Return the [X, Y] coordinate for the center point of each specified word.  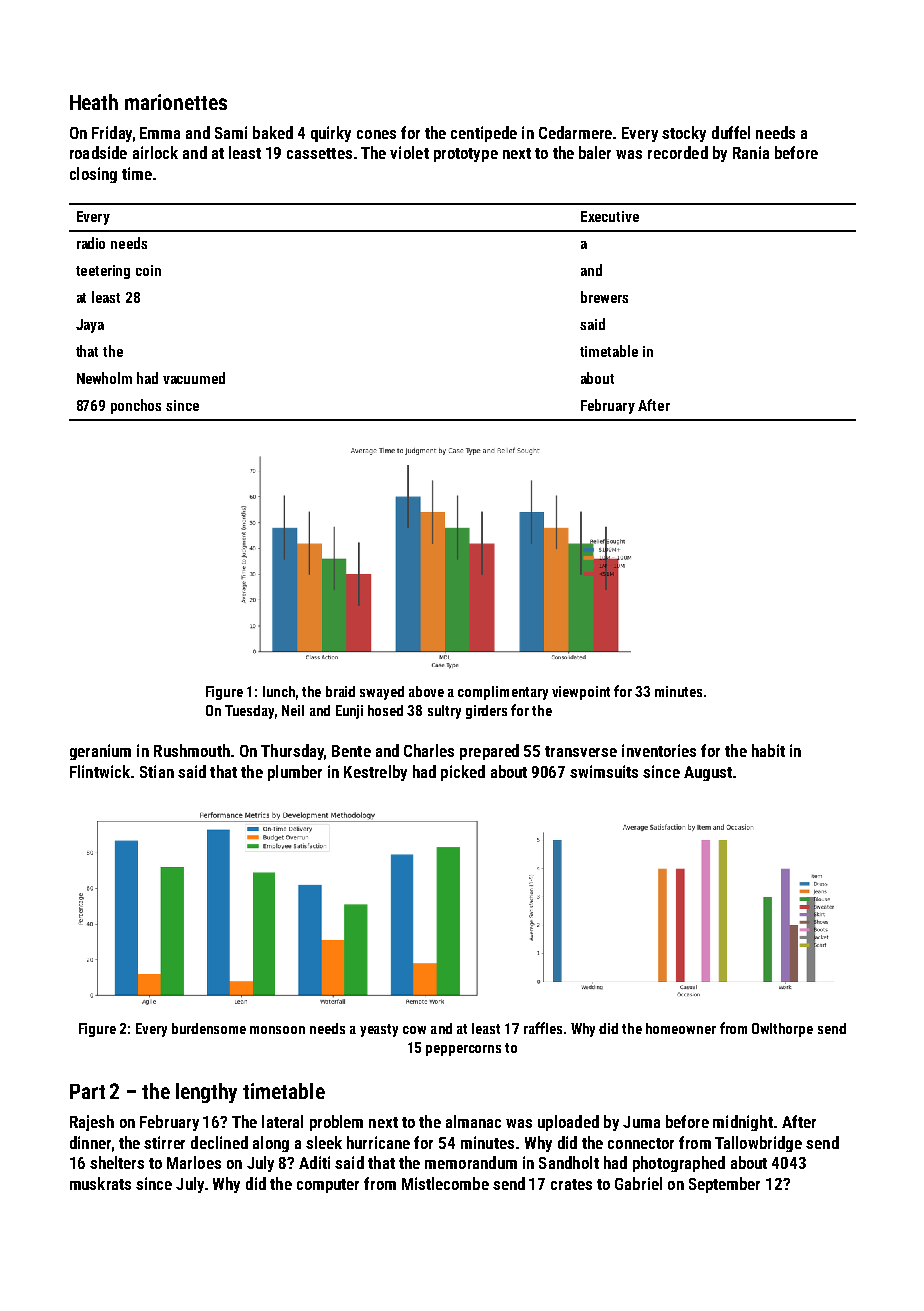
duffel [731, 132]
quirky [331, 134]
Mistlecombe [445, 1183]
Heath [94, 102]
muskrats [100, 1183]
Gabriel [638, 1183]
